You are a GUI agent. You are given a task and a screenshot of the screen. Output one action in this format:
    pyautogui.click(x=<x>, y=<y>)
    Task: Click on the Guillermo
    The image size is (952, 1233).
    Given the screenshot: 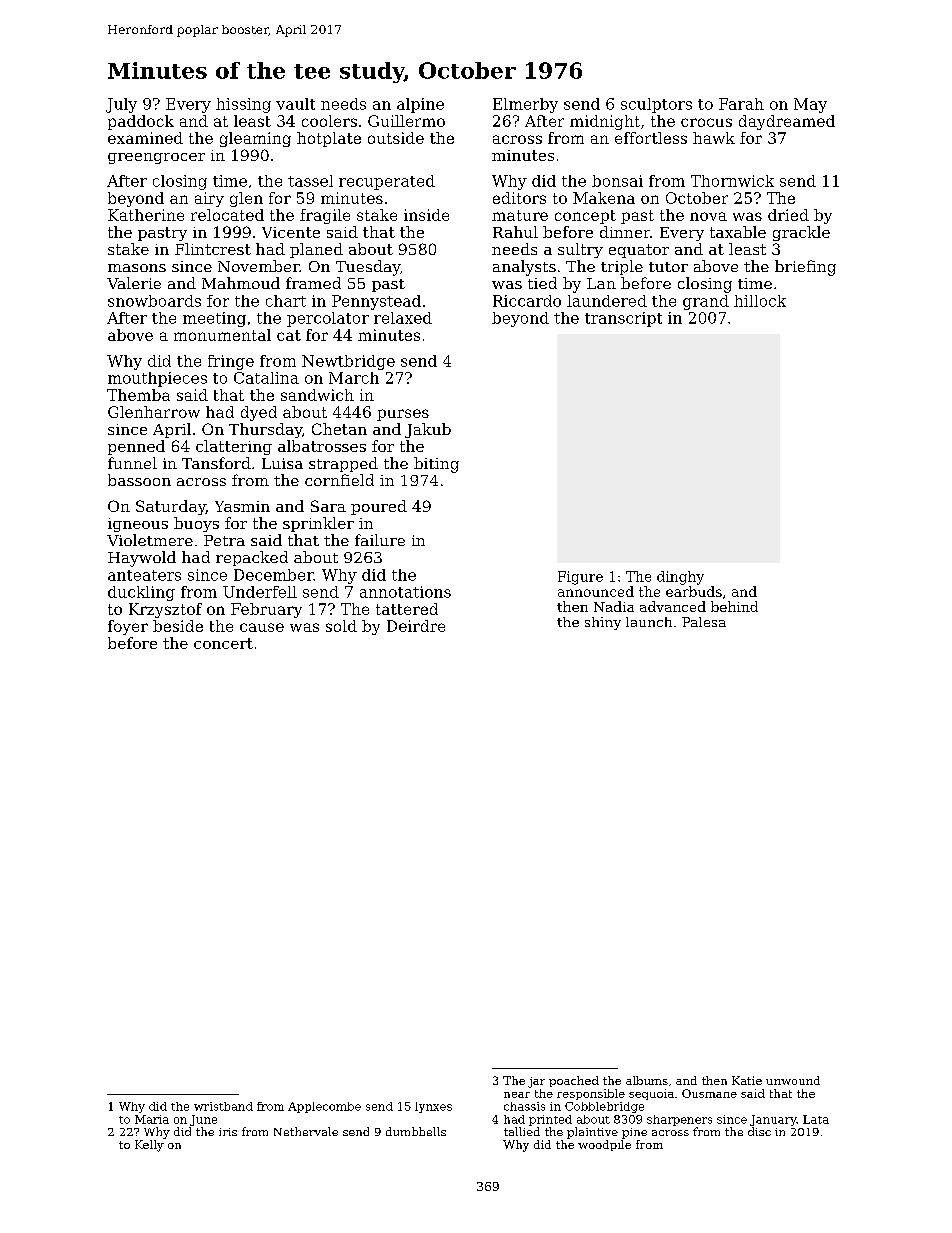 What is the action you would take?
    pyautogui.click(x=406, y=121)
